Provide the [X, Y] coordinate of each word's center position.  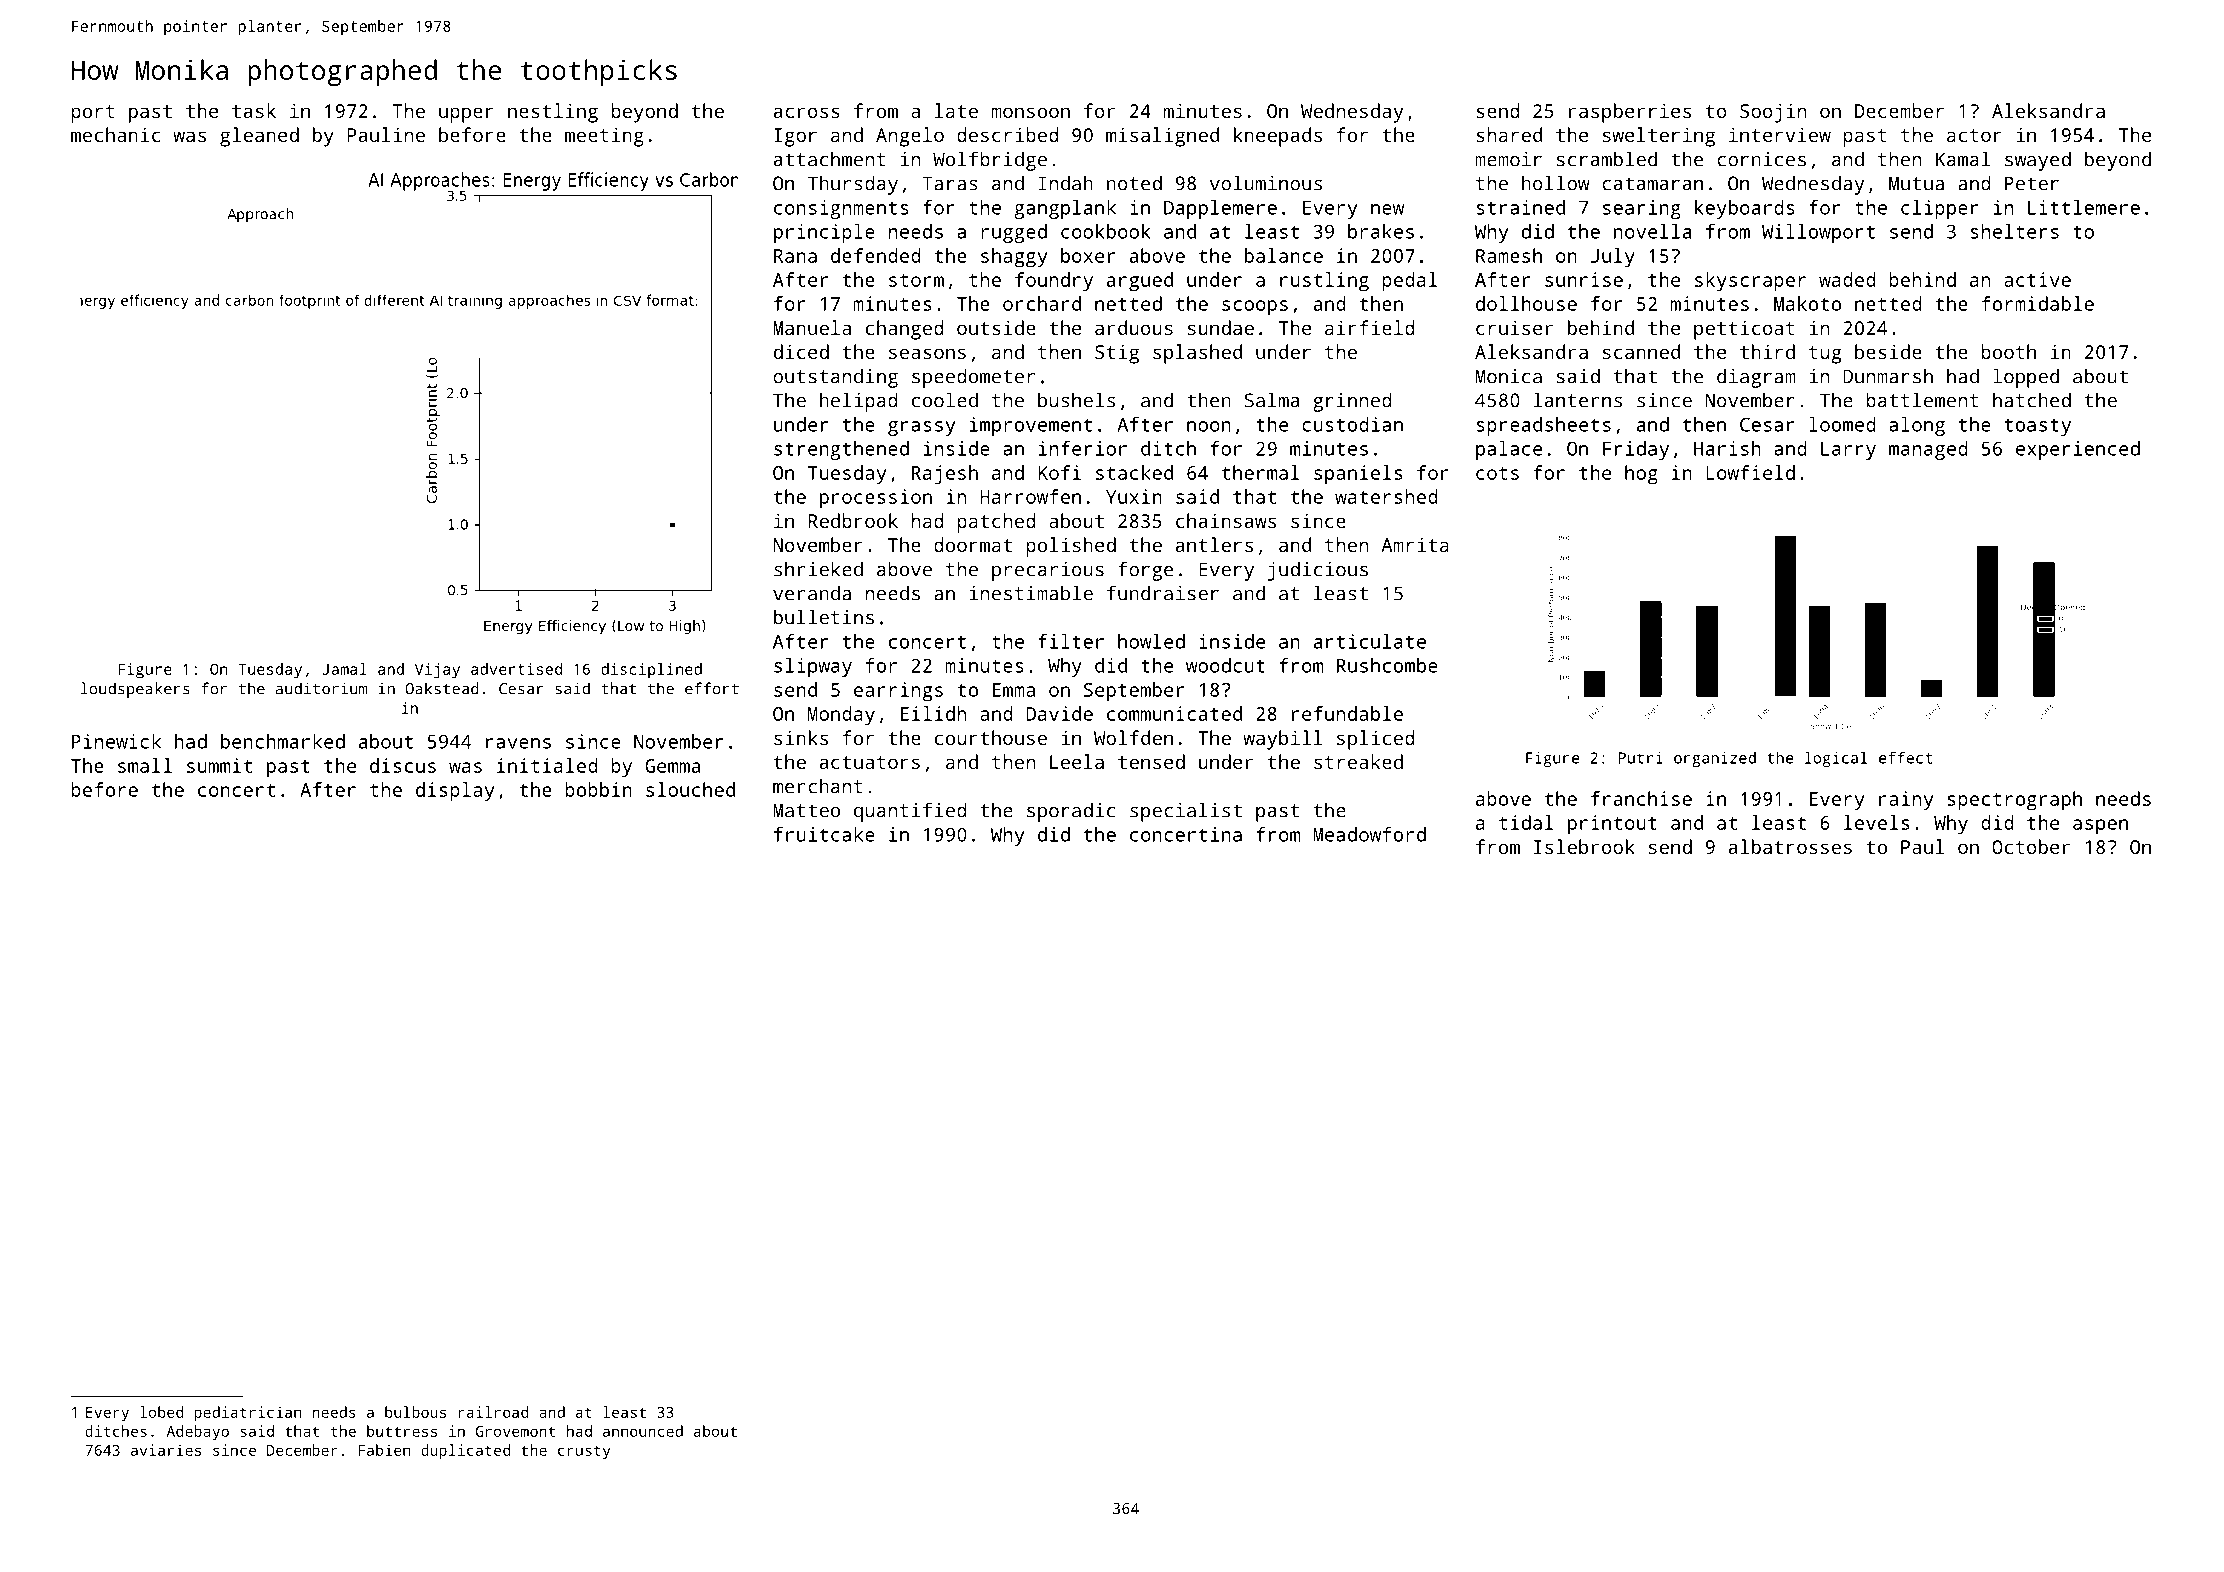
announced [643, 1431]
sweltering [1659, 137]
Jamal [344, 669]
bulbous [415, 1412]
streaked [1358, 761]
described [1008, 134]
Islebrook [1584, 846]
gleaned [259, 137]
